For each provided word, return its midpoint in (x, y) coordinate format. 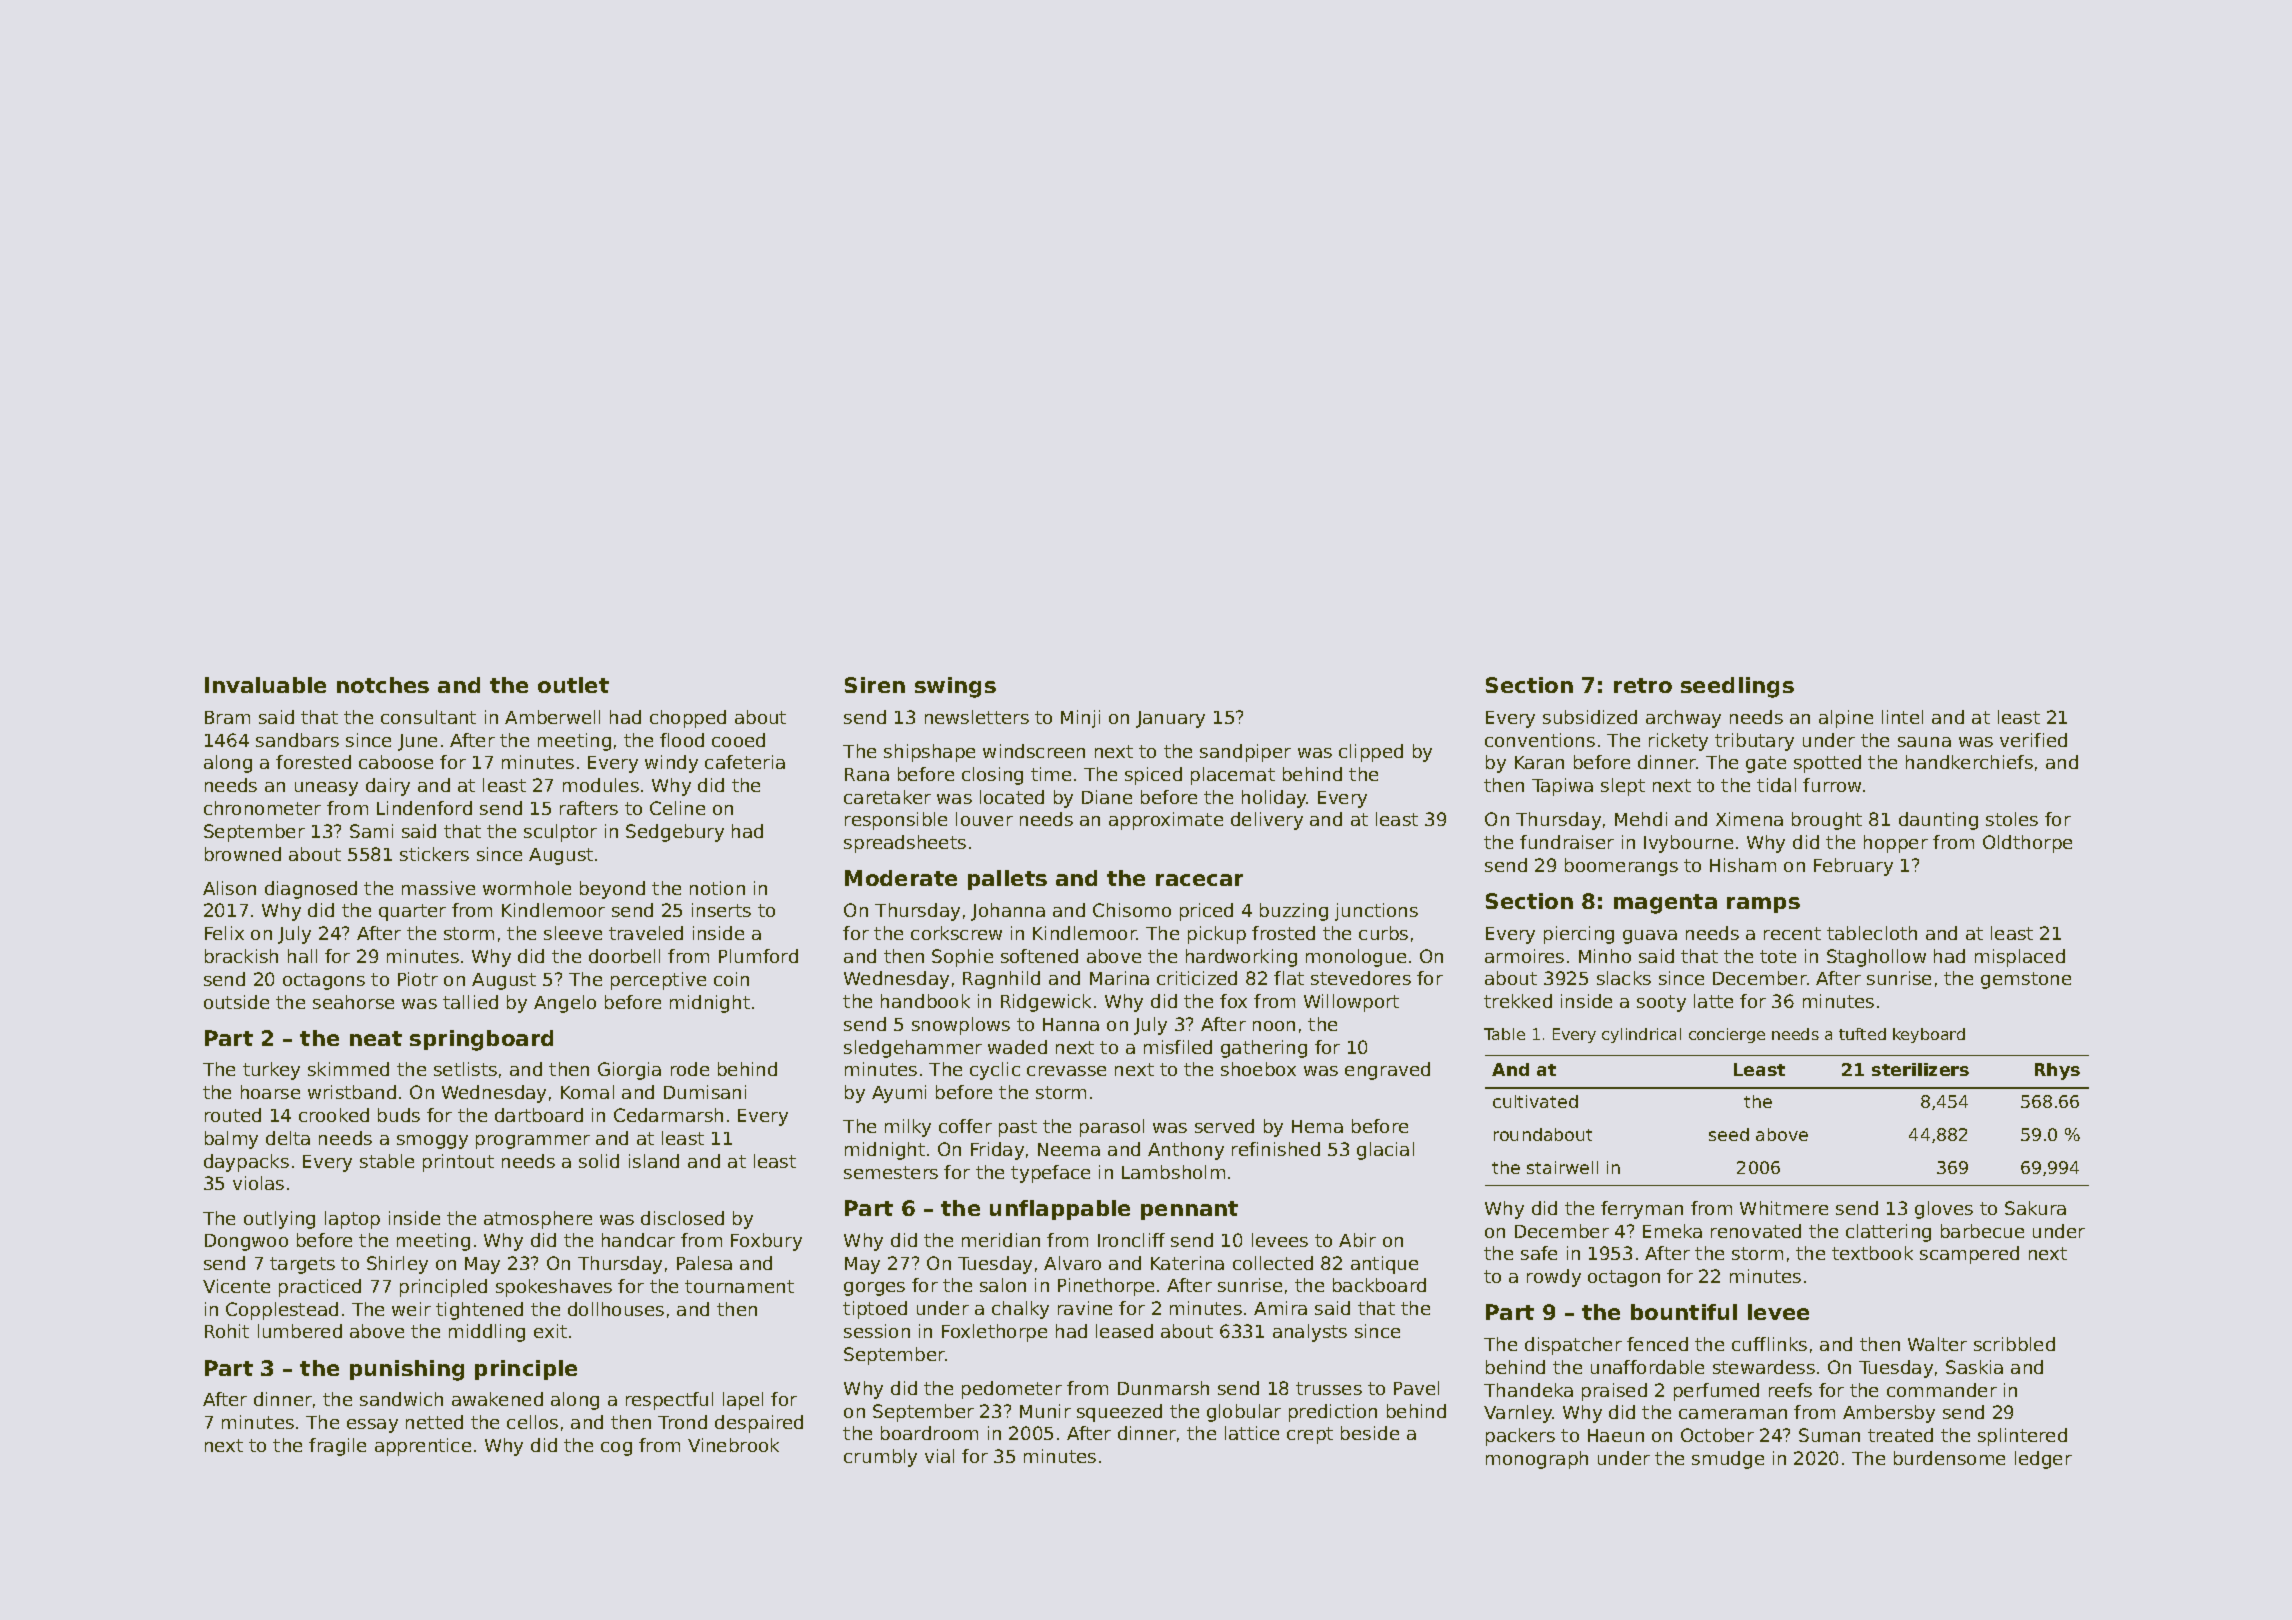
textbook (1872, 1253)
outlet (573, 685)
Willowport (1351, 1003)
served (1224, 1126)
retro (1643, 685)
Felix (224, 933)
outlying (279, 1220)
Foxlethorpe (994, 1333)
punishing (407, 1370)
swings (955, 687)
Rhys (2057, 1071)
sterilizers (1920, 1069)
